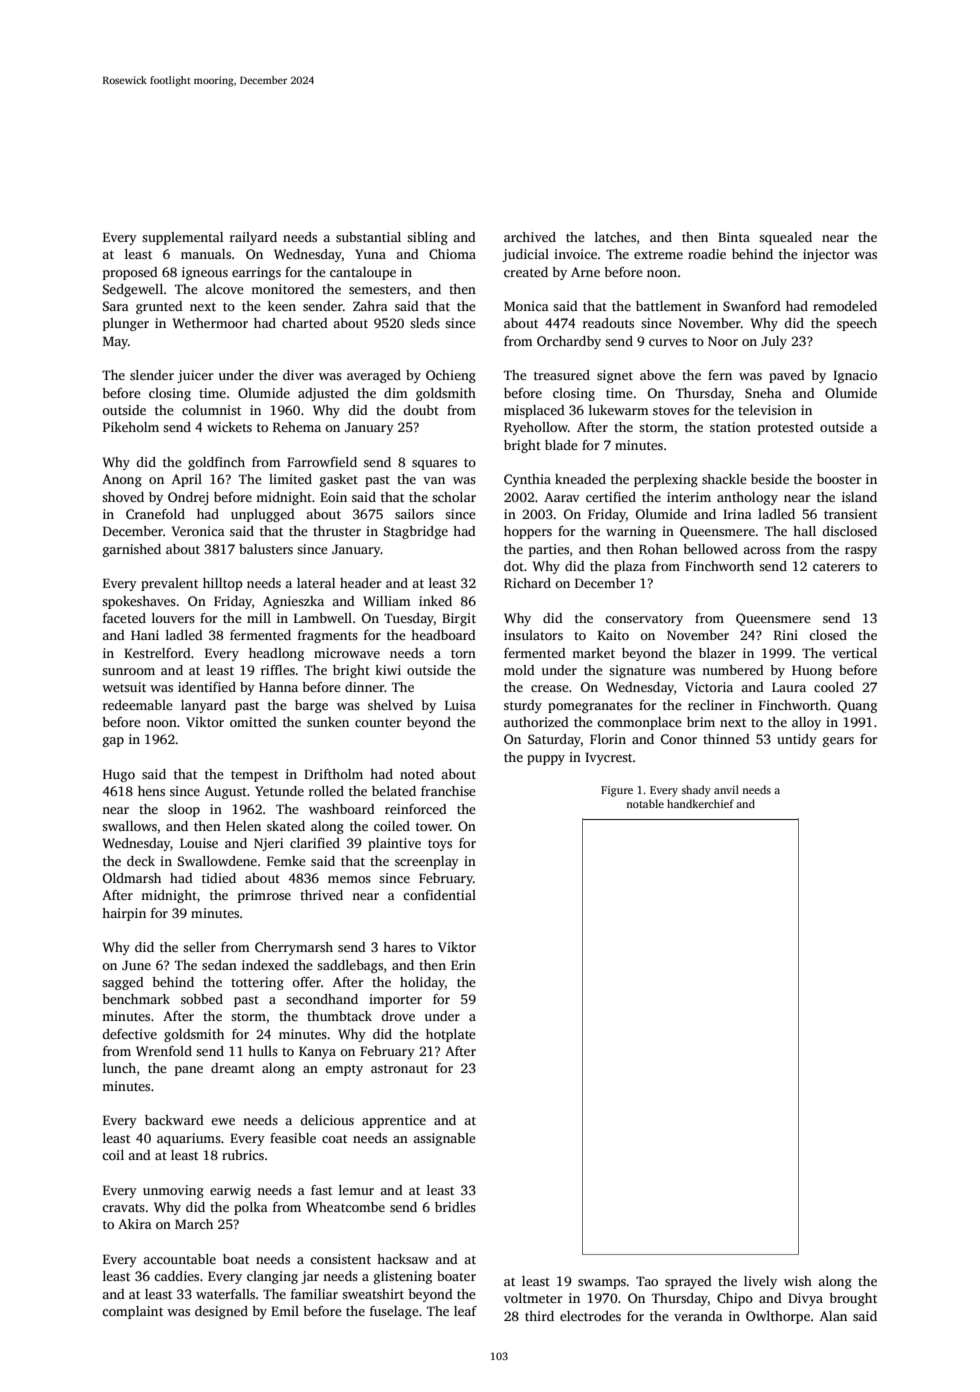 This screenshot has width=980, height=1392. I want to click on hotplate, so click(451, 1035).
